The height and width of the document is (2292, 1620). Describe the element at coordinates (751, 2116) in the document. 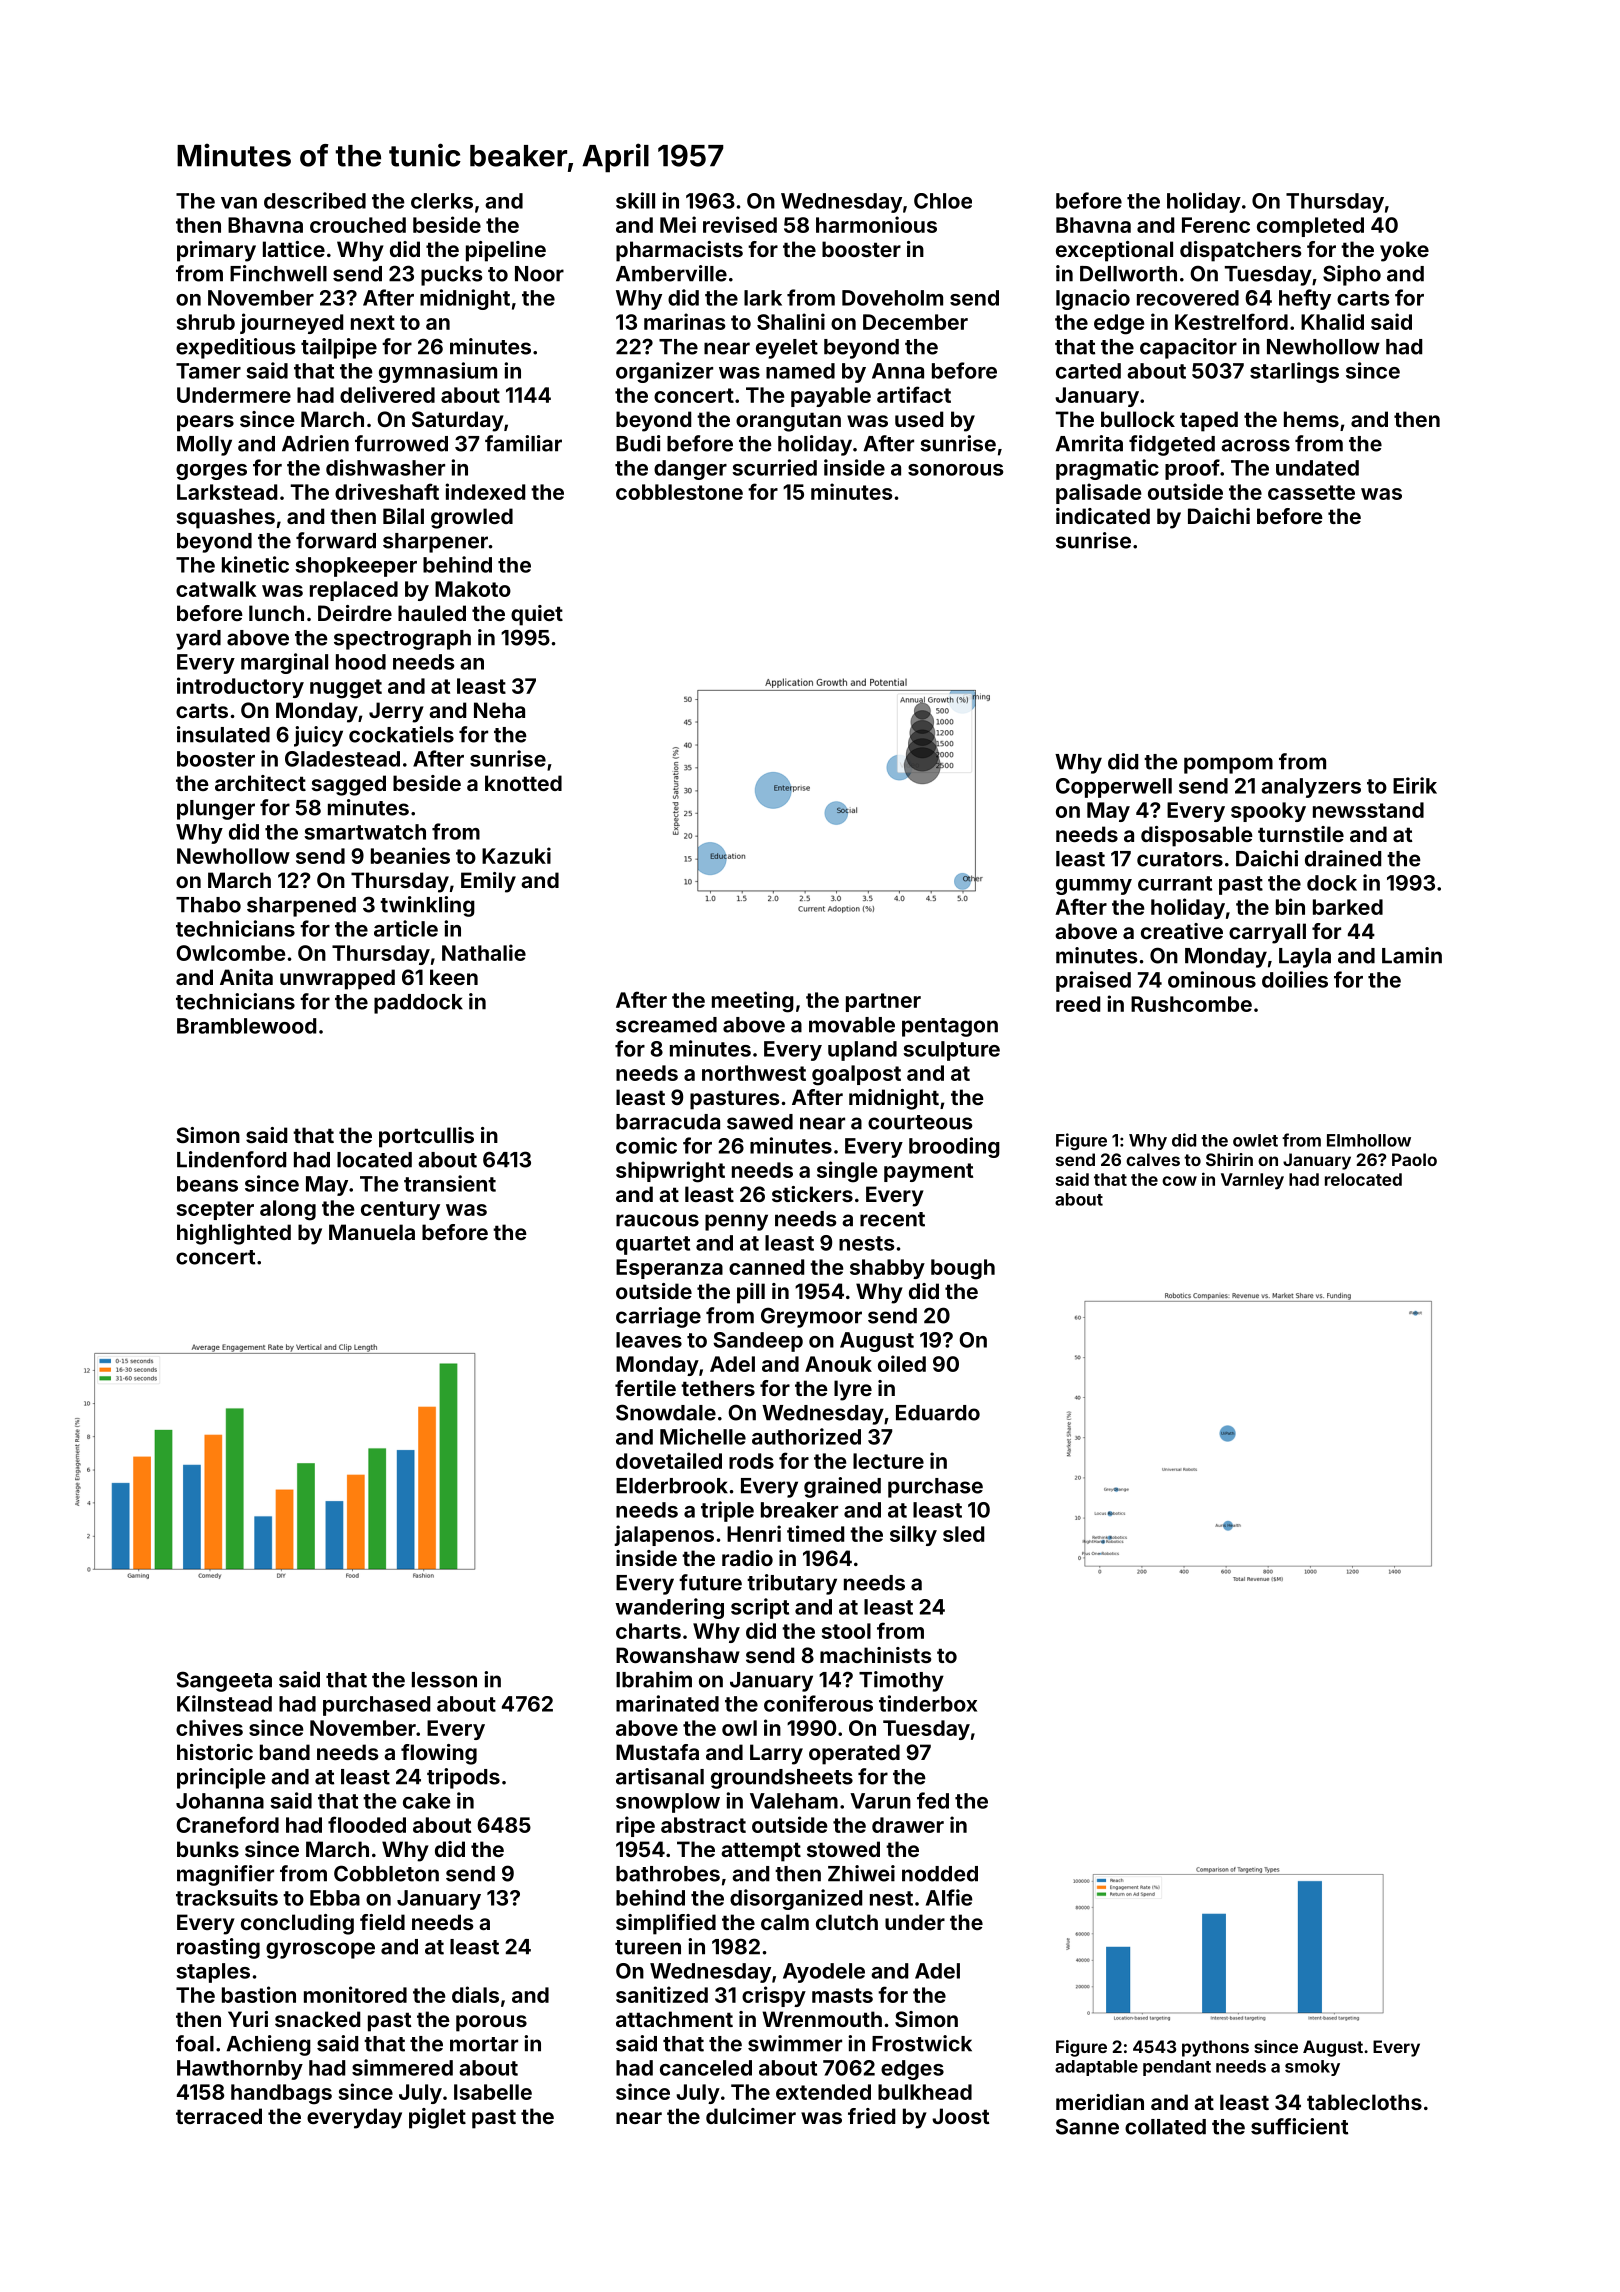

I see `dulcimer` at that location.
